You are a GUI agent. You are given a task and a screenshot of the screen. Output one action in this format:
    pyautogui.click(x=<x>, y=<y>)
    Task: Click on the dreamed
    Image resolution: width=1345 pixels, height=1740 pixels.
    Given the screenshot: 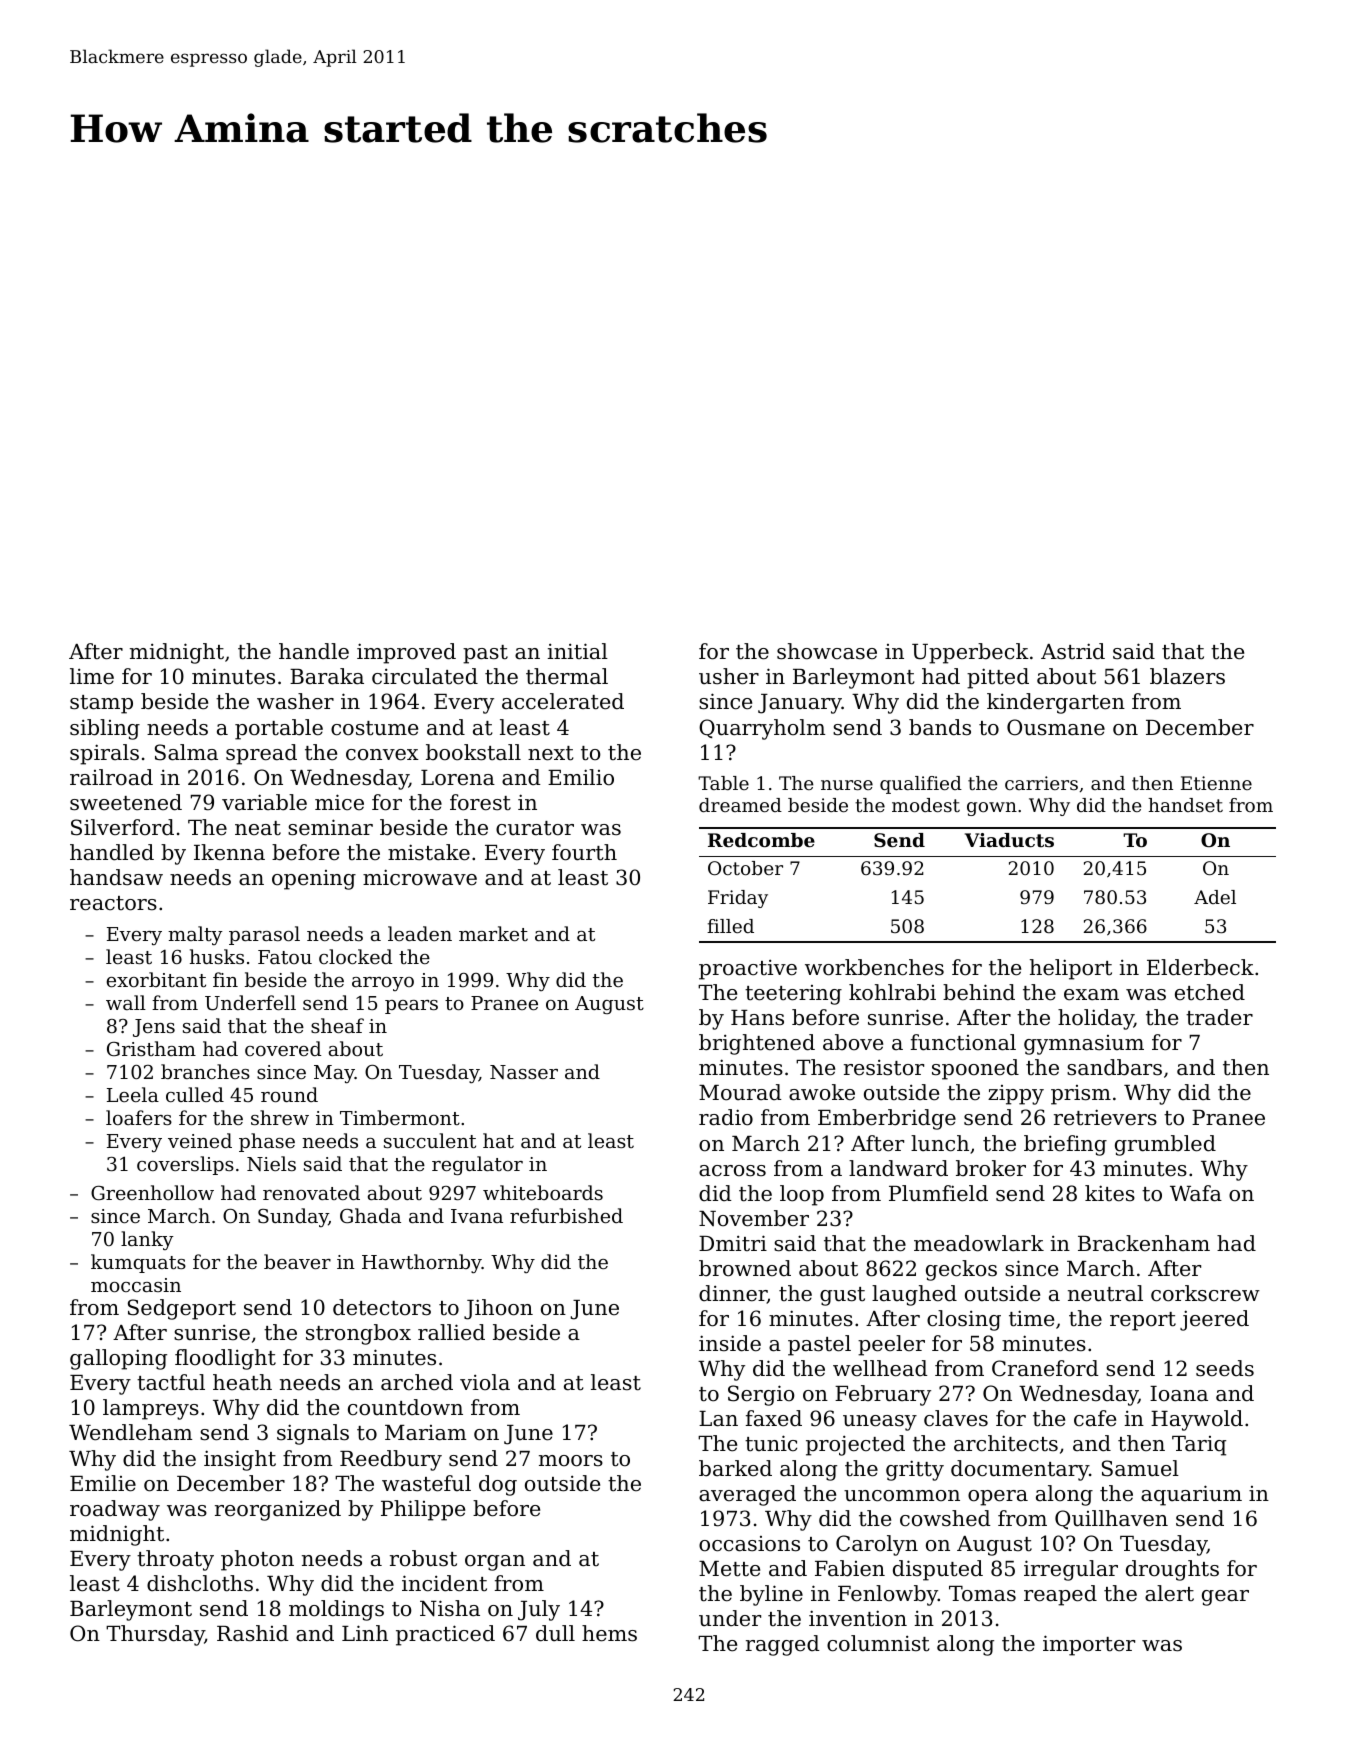 What is the action you would take?
    pyautogui.click(x=740, y=805)
